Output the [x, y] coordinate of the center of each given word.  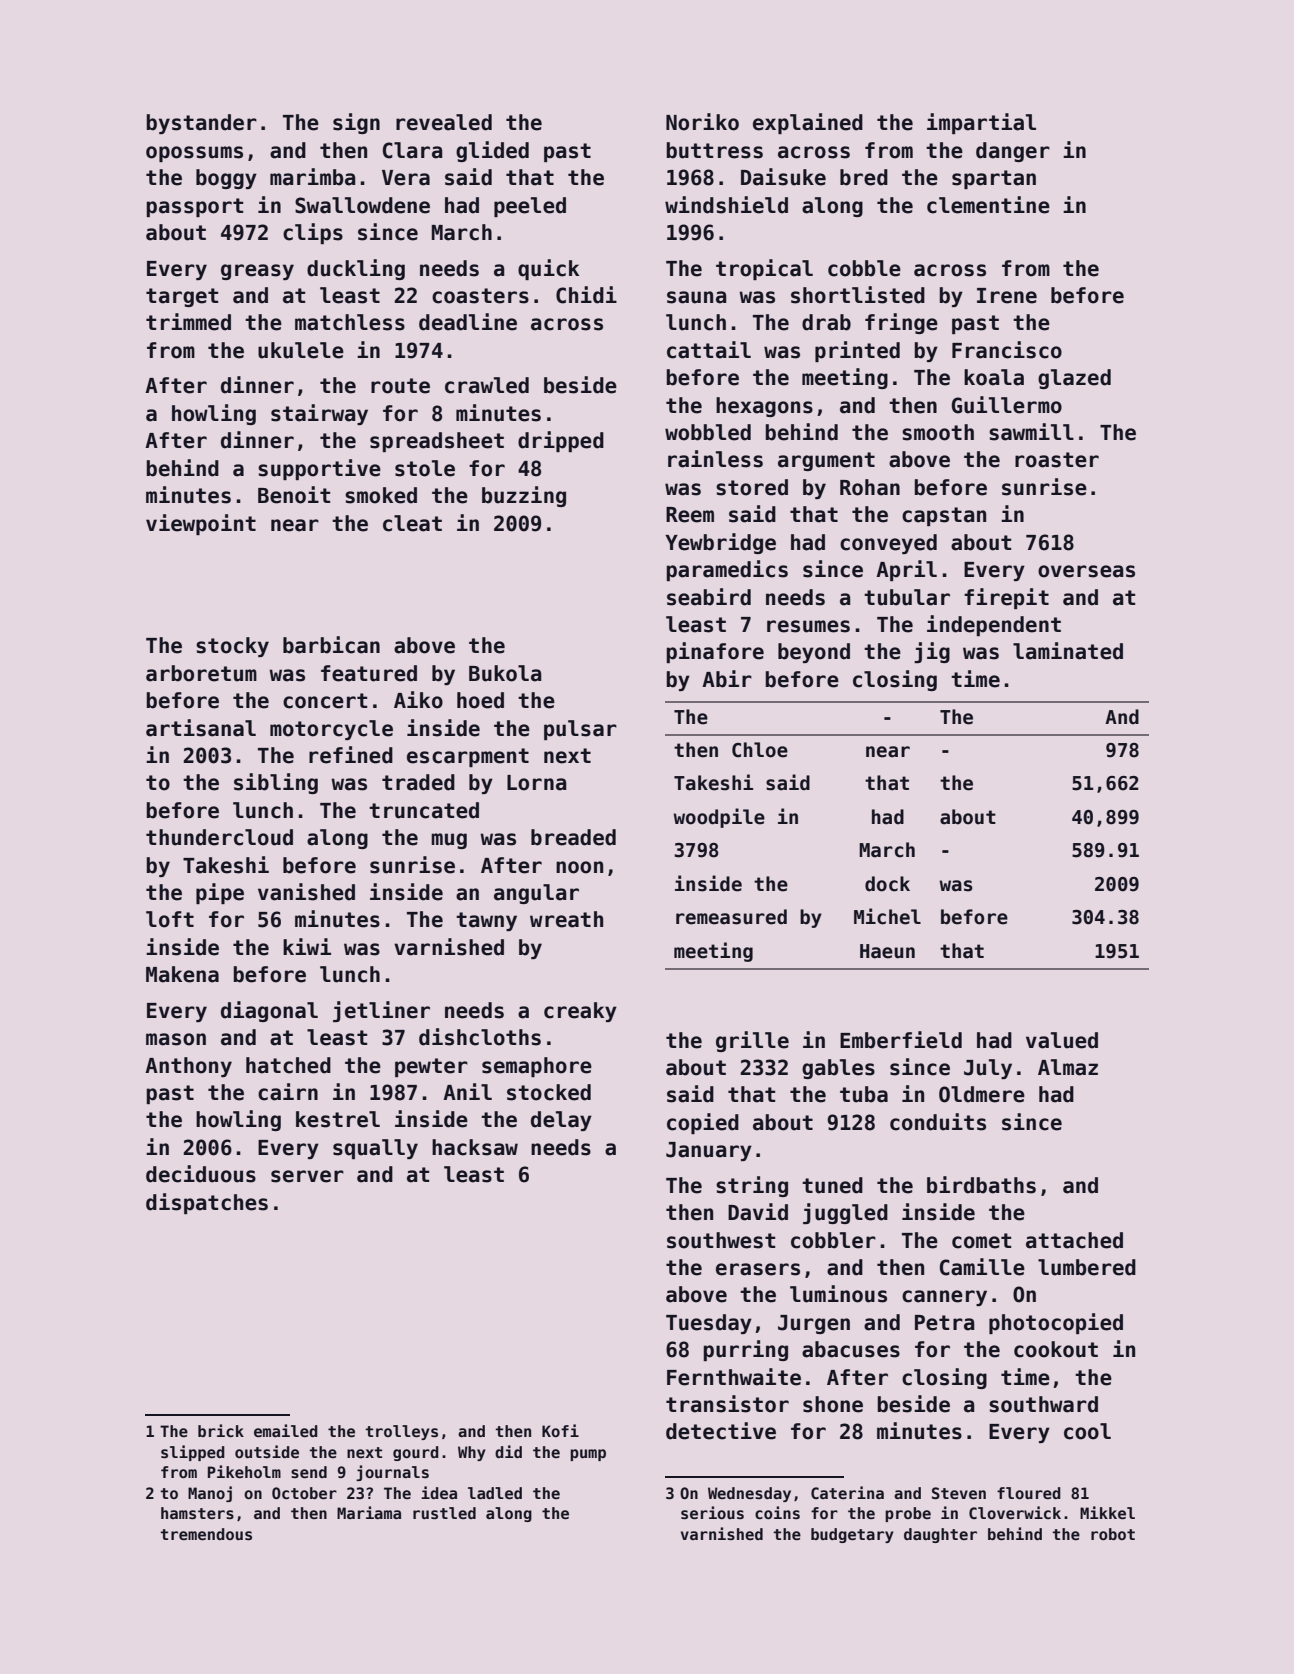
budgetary [852, 1535]
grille [752, 1041]
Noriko [702, 122]
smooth [938, 432]
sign [356, 123]
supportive [319, 469]
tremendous [206, 1534]
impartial [981, 123]
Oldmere [982, 1094]
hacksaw [475, 1147]
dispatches [207, 1203]
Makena [182, 974]
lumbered [1087, 1267]
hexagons [764, 407]
